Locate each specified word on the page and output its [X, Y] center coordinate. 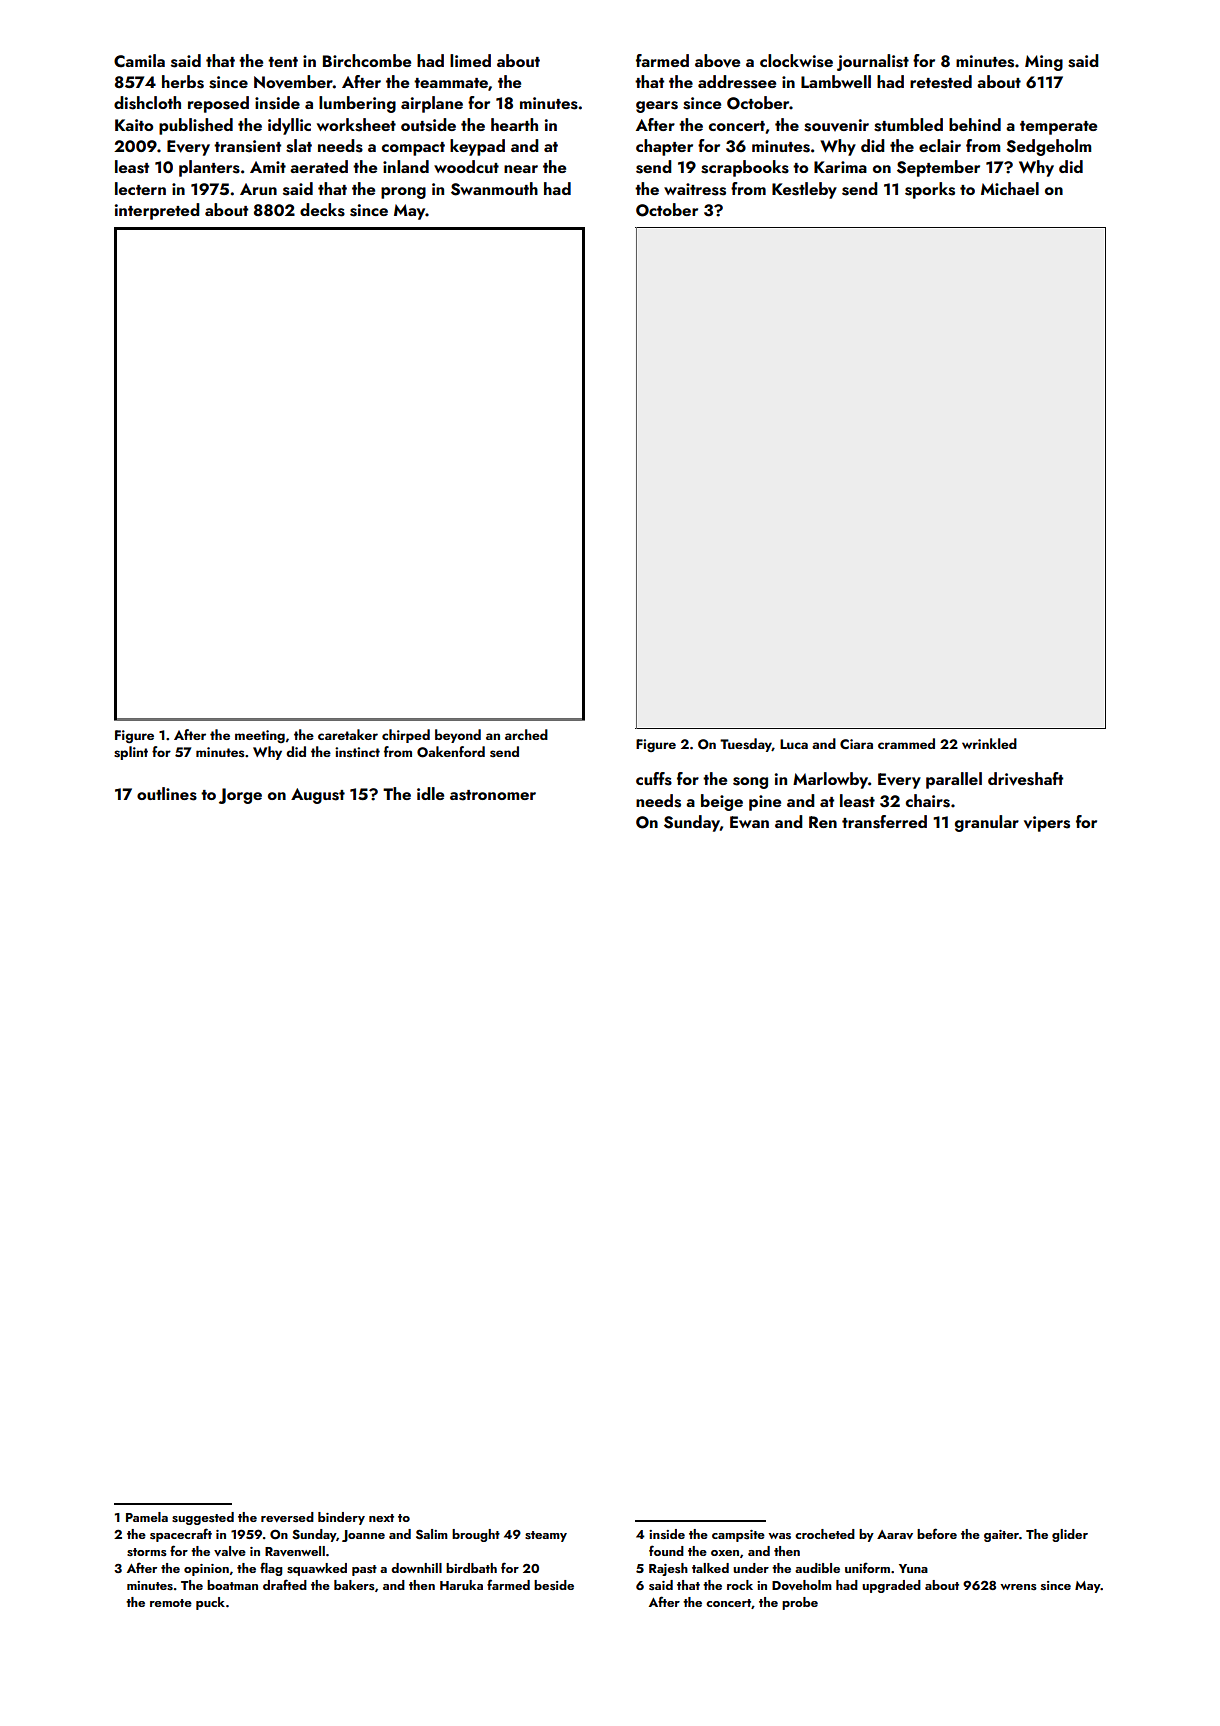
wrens [1018, 1587]
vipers [1047, 824]
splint [131, 753]
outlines [167, 794]
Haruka [461, 1585]
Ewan [749, 822]
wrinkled [989, 743]
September [938, 168]
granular [987, 823]
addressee [737, 82]
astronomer [493, 795]
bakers [354, 1585]
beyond [458, 736]
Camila [139, 61]
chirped [406, 736]
